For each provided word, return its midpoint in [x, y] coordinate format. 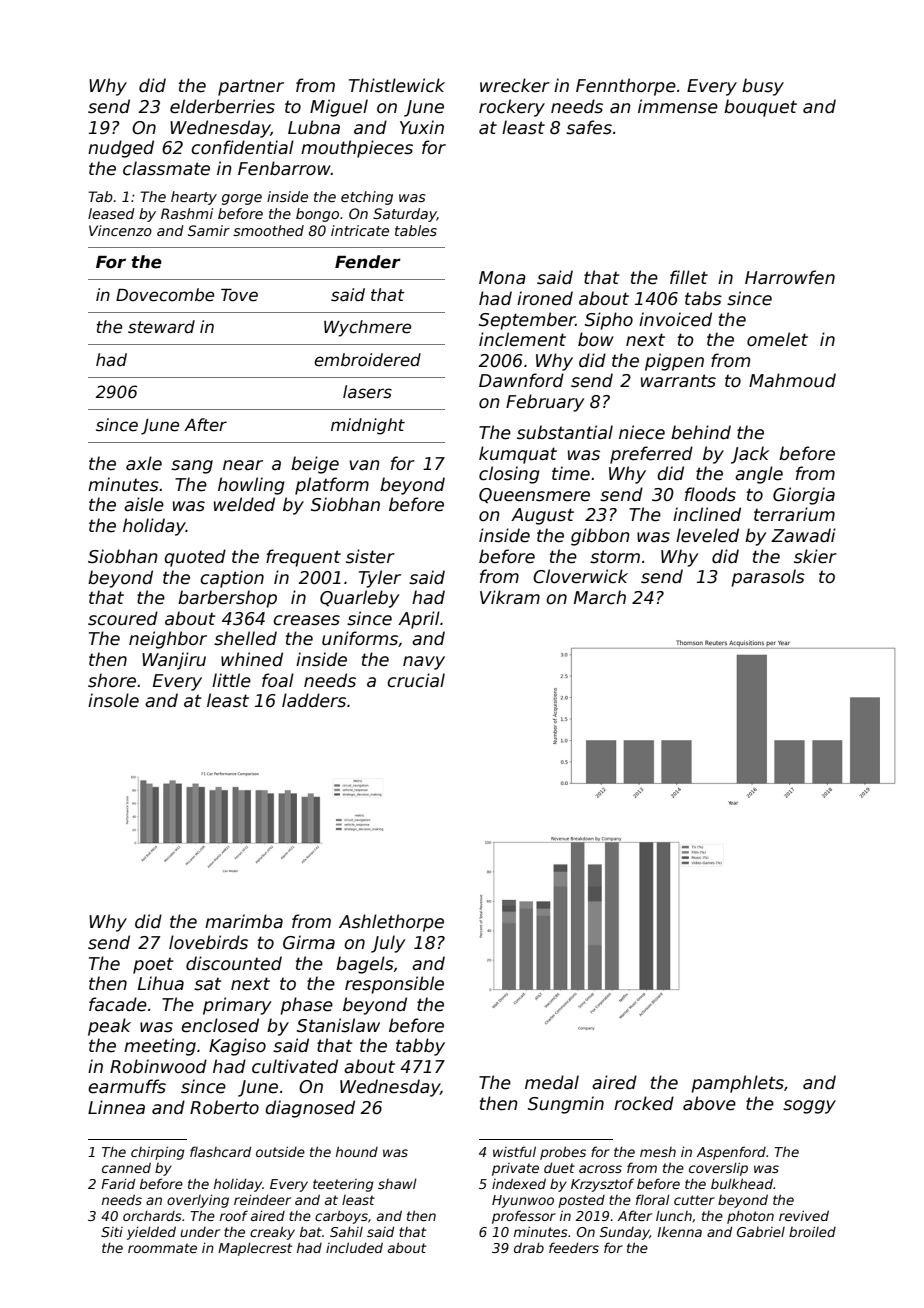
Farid [118, 1183]
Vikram [510, 597]
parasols [768, 578]
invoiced [675, 319]
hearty [194, 198]
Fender [368, 262]
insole [113, 700]
